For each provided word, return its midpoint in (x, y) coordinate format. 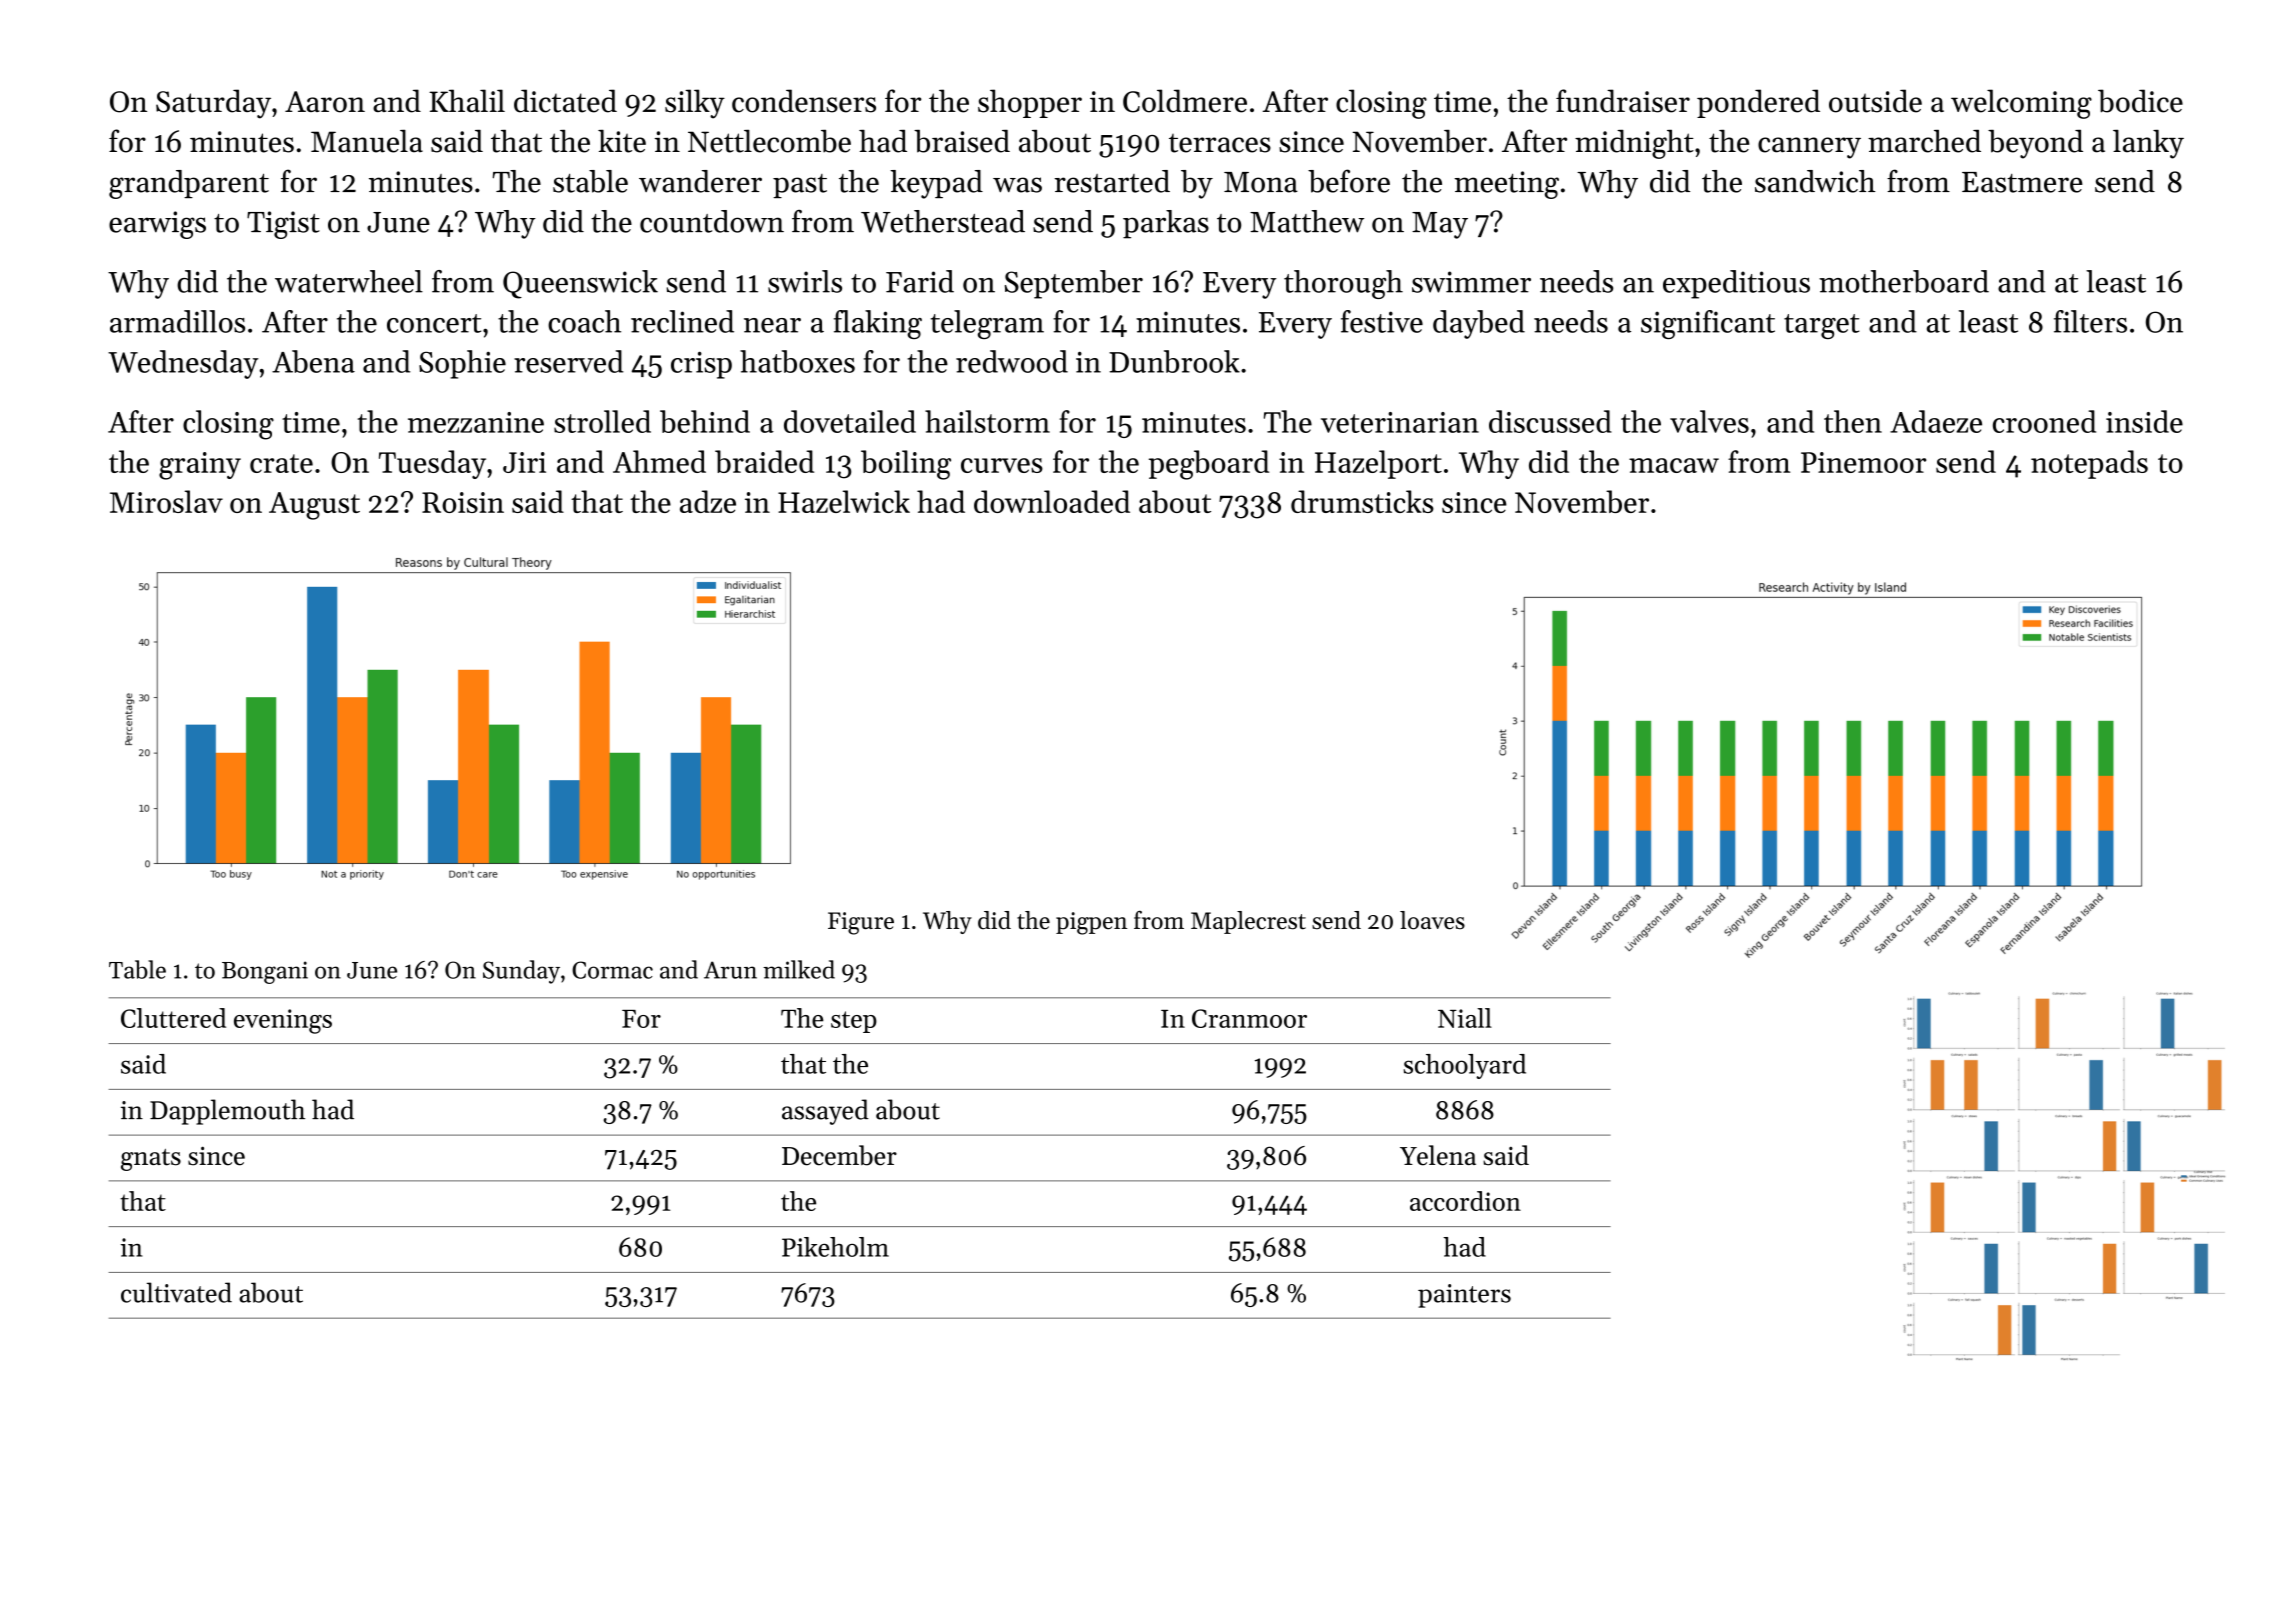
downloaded (1052, 501)
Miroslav (166, 501)
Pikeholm (835, 1247)
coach (584, 321)
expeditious (1736, 284)
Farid (920, 281)
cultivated (176, 1292)
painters (1464, 1296)
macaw (1674, 465)
